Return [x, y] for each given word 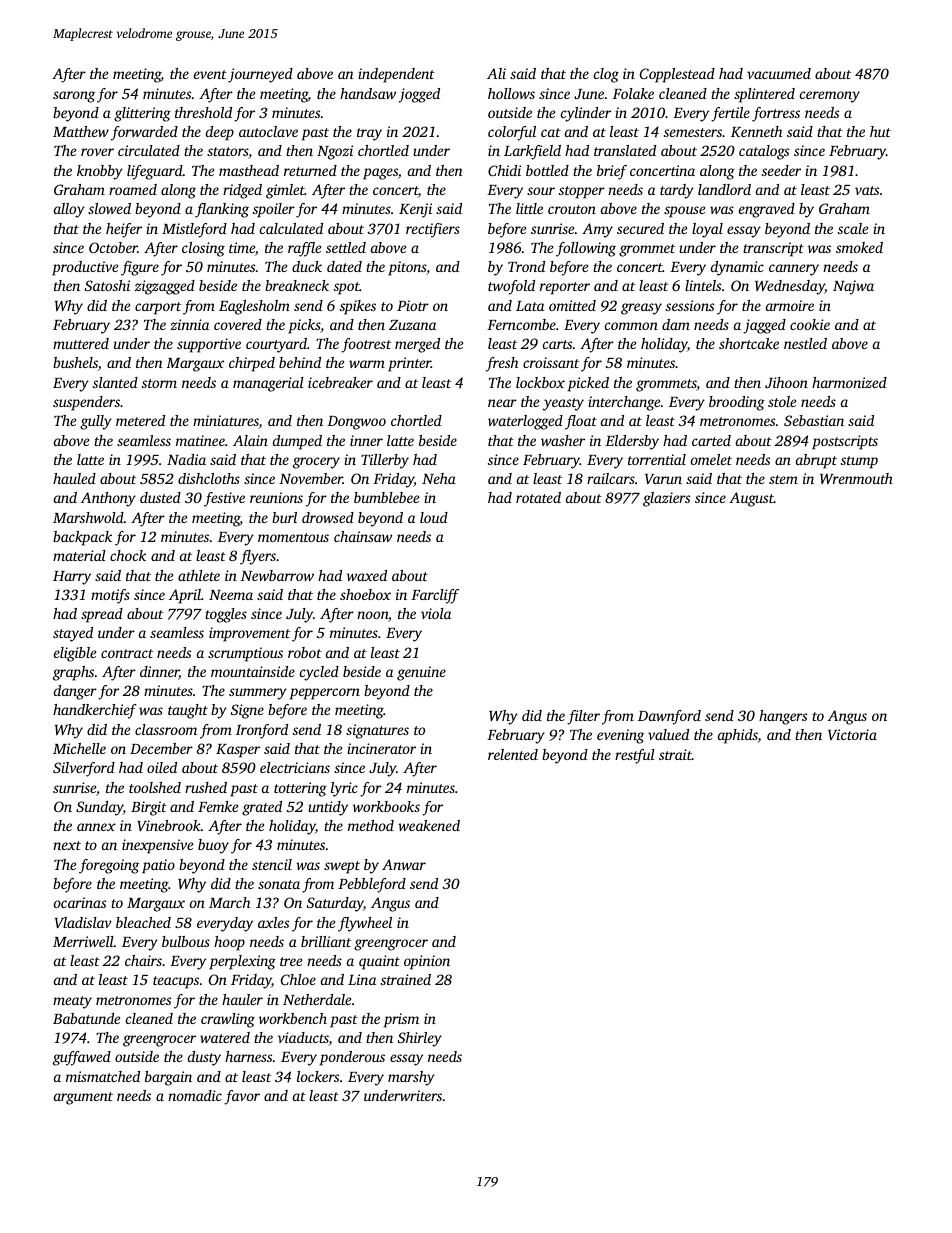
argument [83, 1098]
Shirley [420, 1039]
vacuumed [779, 73]
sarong [74, 97]
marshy [411, 1078]
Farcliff [435, 596]
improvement [249, 634]
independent [396, 75]
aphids [738, 736]
